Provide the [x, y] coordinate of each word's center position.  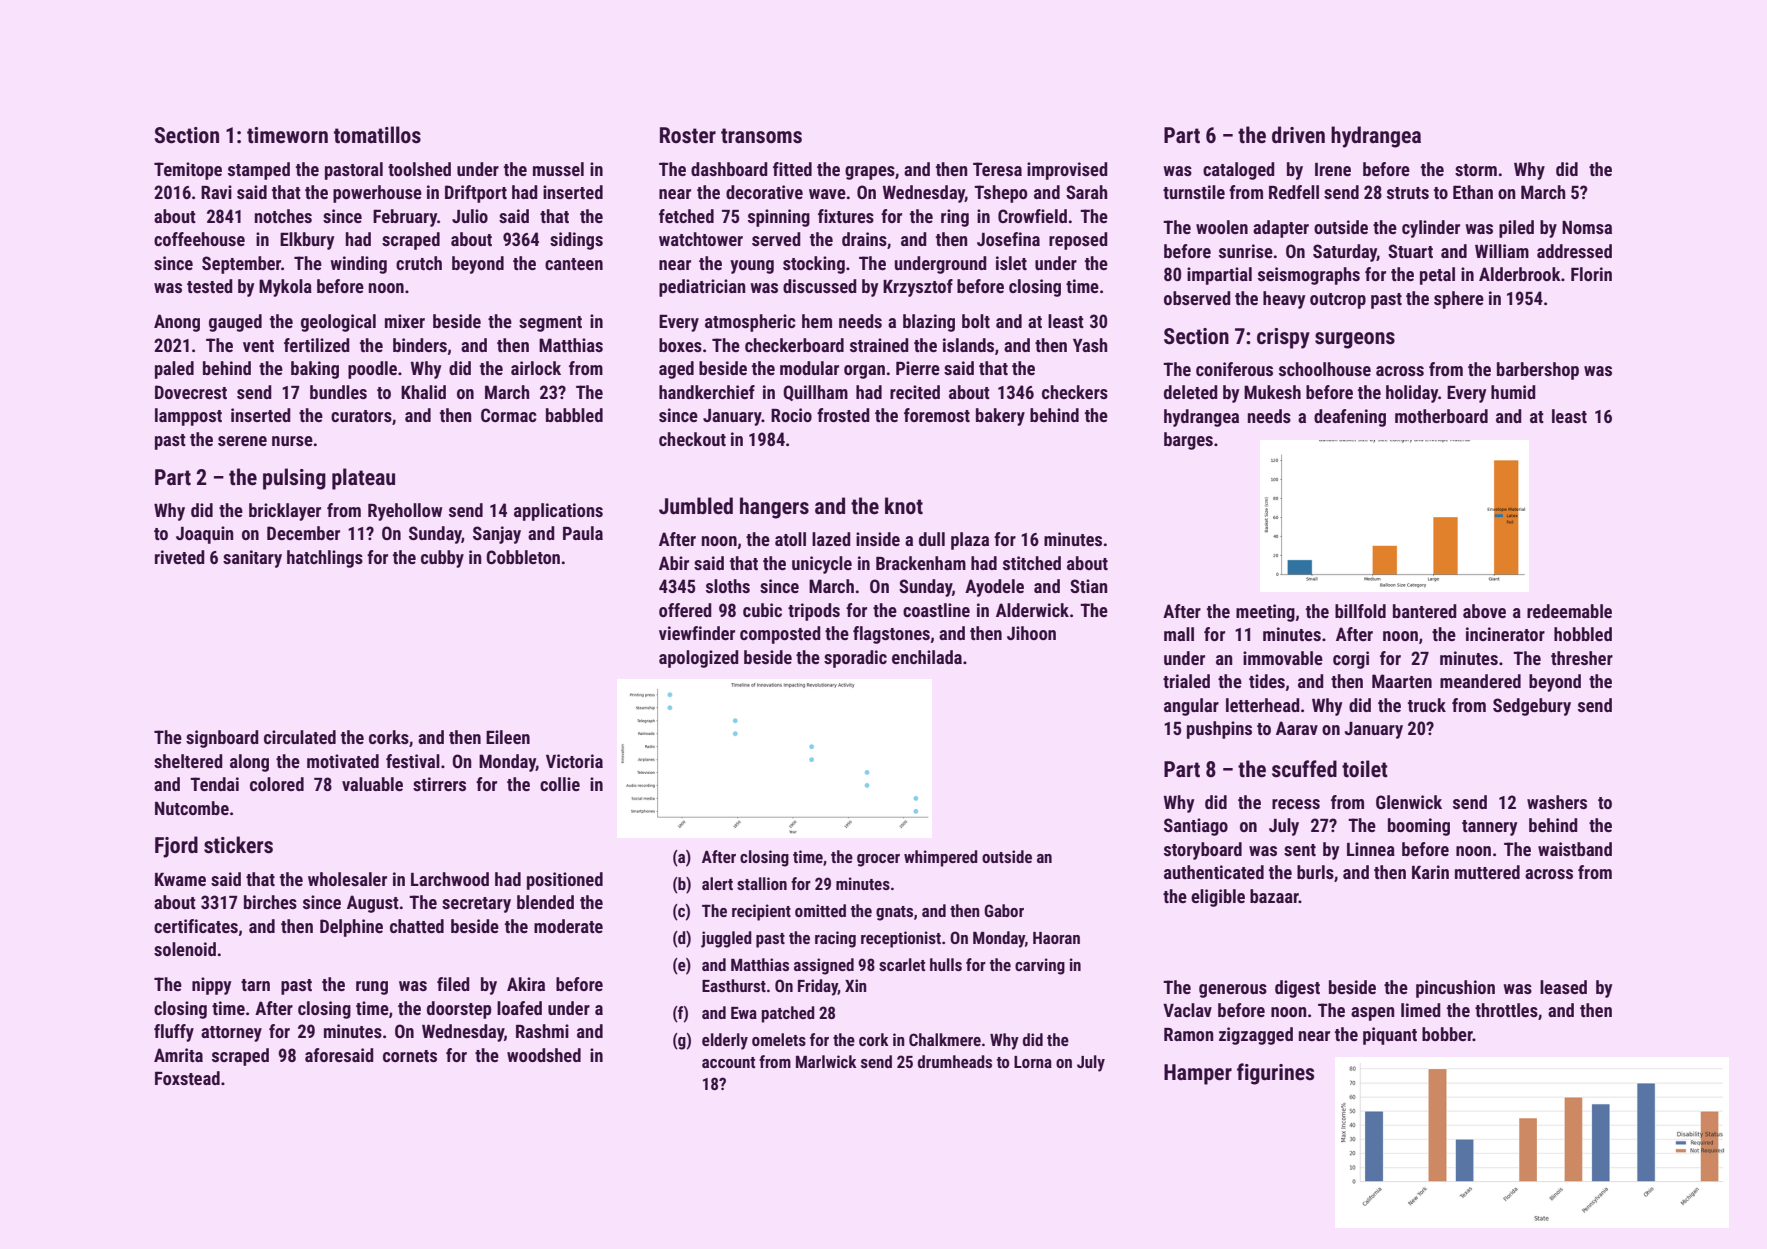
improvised [1067, 171]
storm [1476, 170]
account [728, 1062]
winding [358, 265]
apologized [699, 659]
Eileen [508, 737]
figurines [1275, 1074]
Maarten [1402, 681]
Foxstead [187, 1078]
